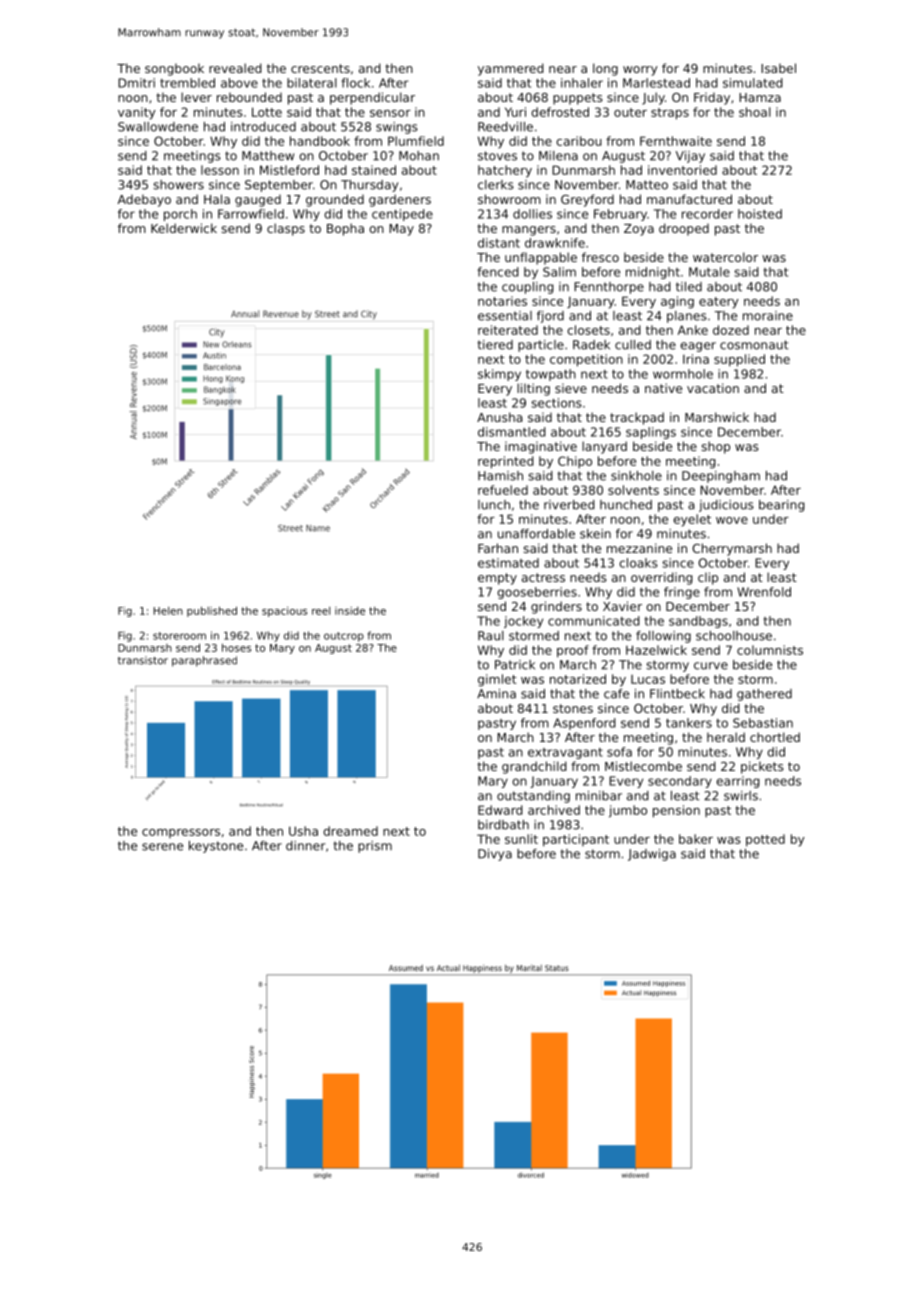  Describe the element at coordinates (144, 200) in the document. I see `Adebayo` at that location.
